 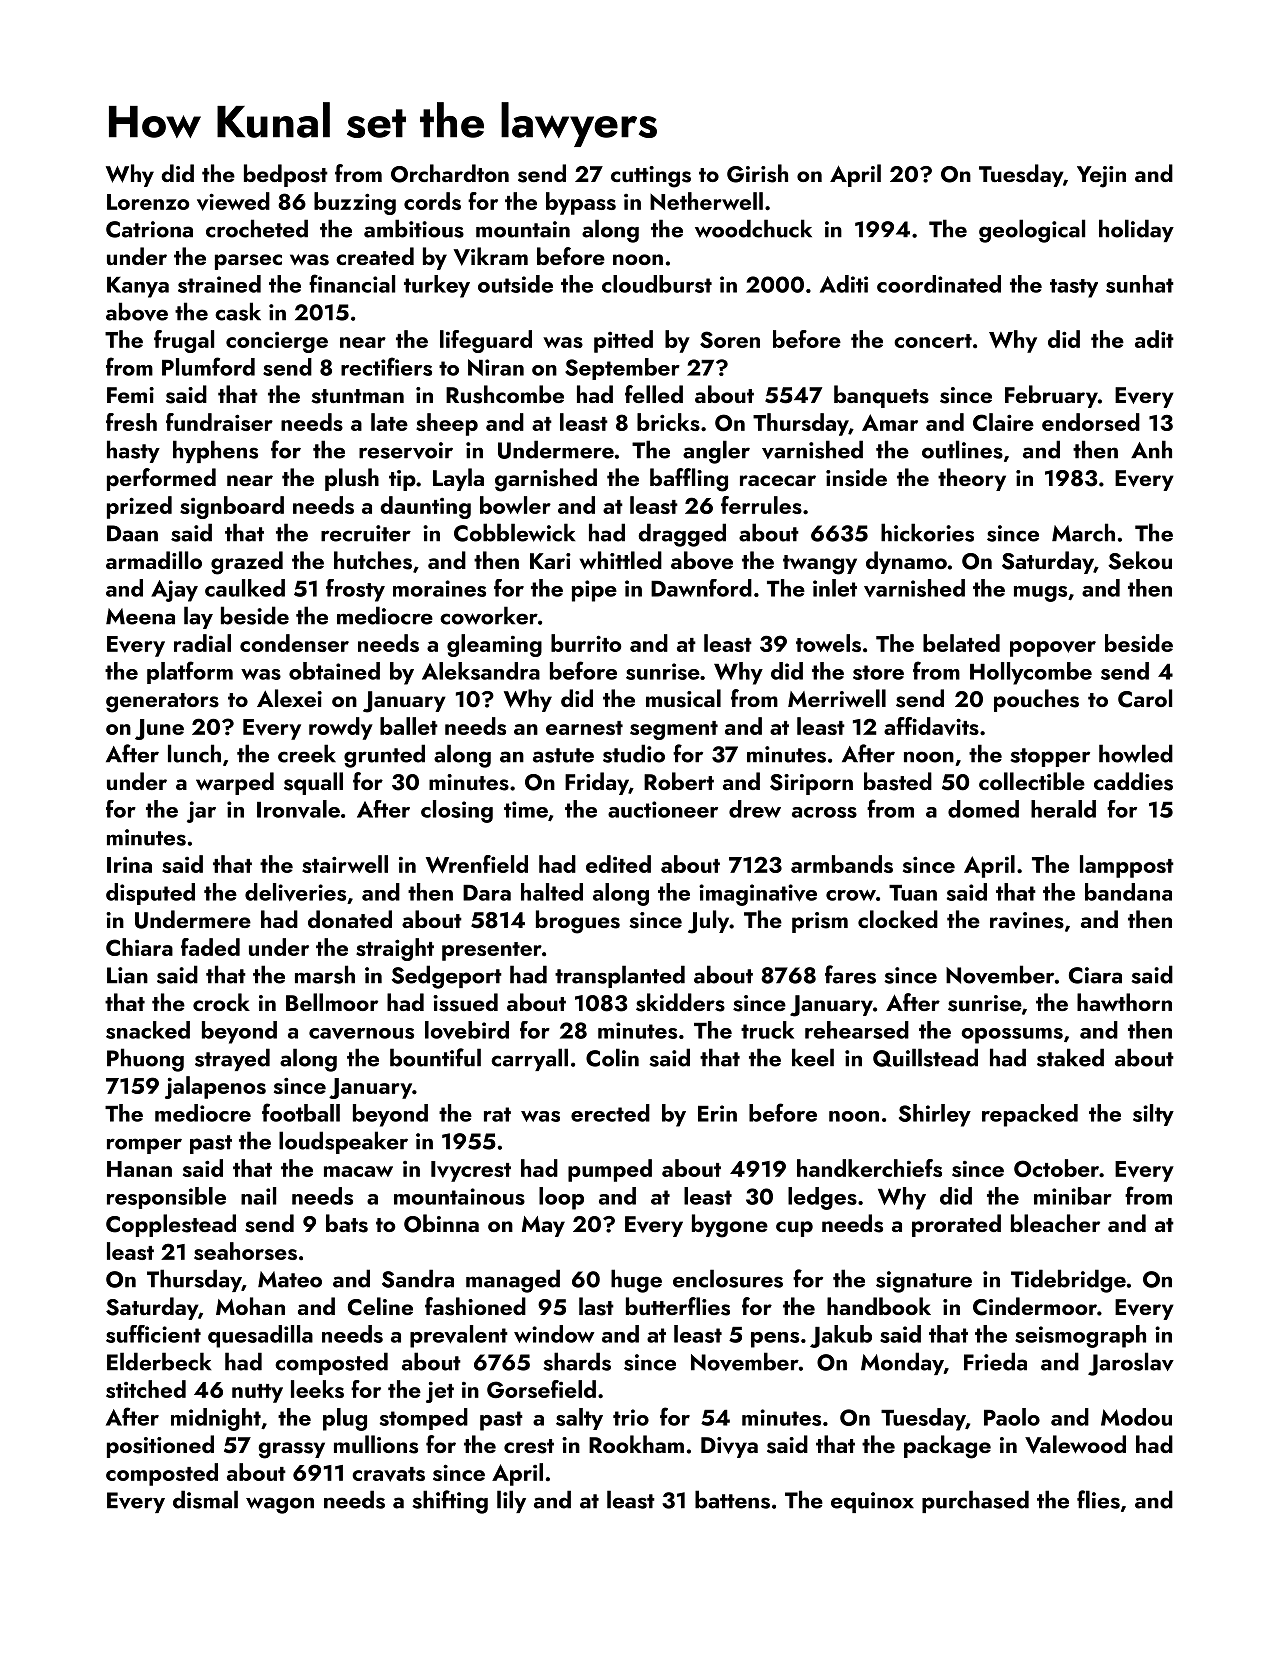 What do you see at coordinates (1036, 700) in the screenshot?
I see `pouches` at bounding box center [1036, 700].
